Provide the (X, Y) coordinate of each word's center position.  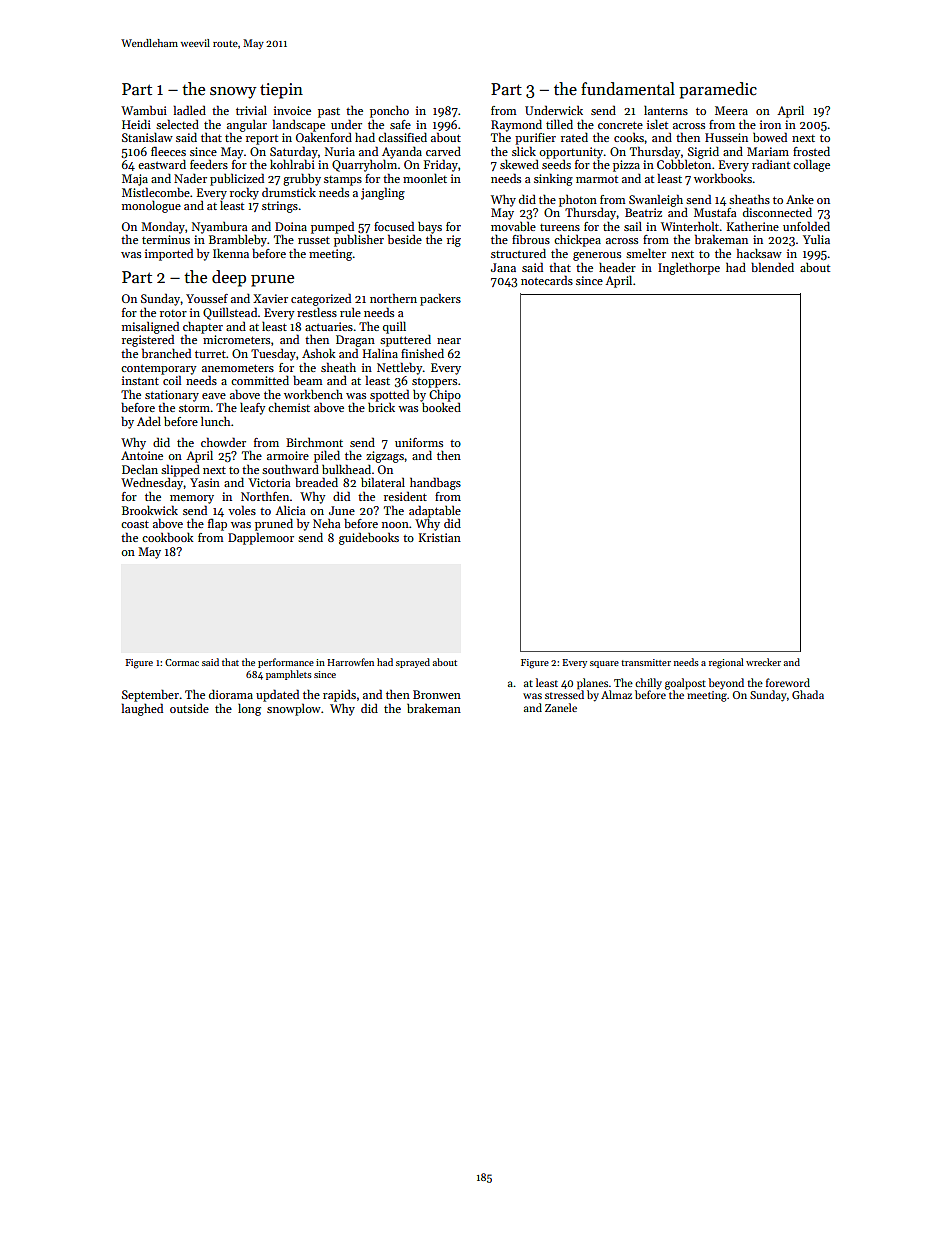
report (262, 140)
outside (189, 708)
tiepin (281, 91)
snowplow (294, 709)
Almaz (616, 694)
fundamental (628, 89)
